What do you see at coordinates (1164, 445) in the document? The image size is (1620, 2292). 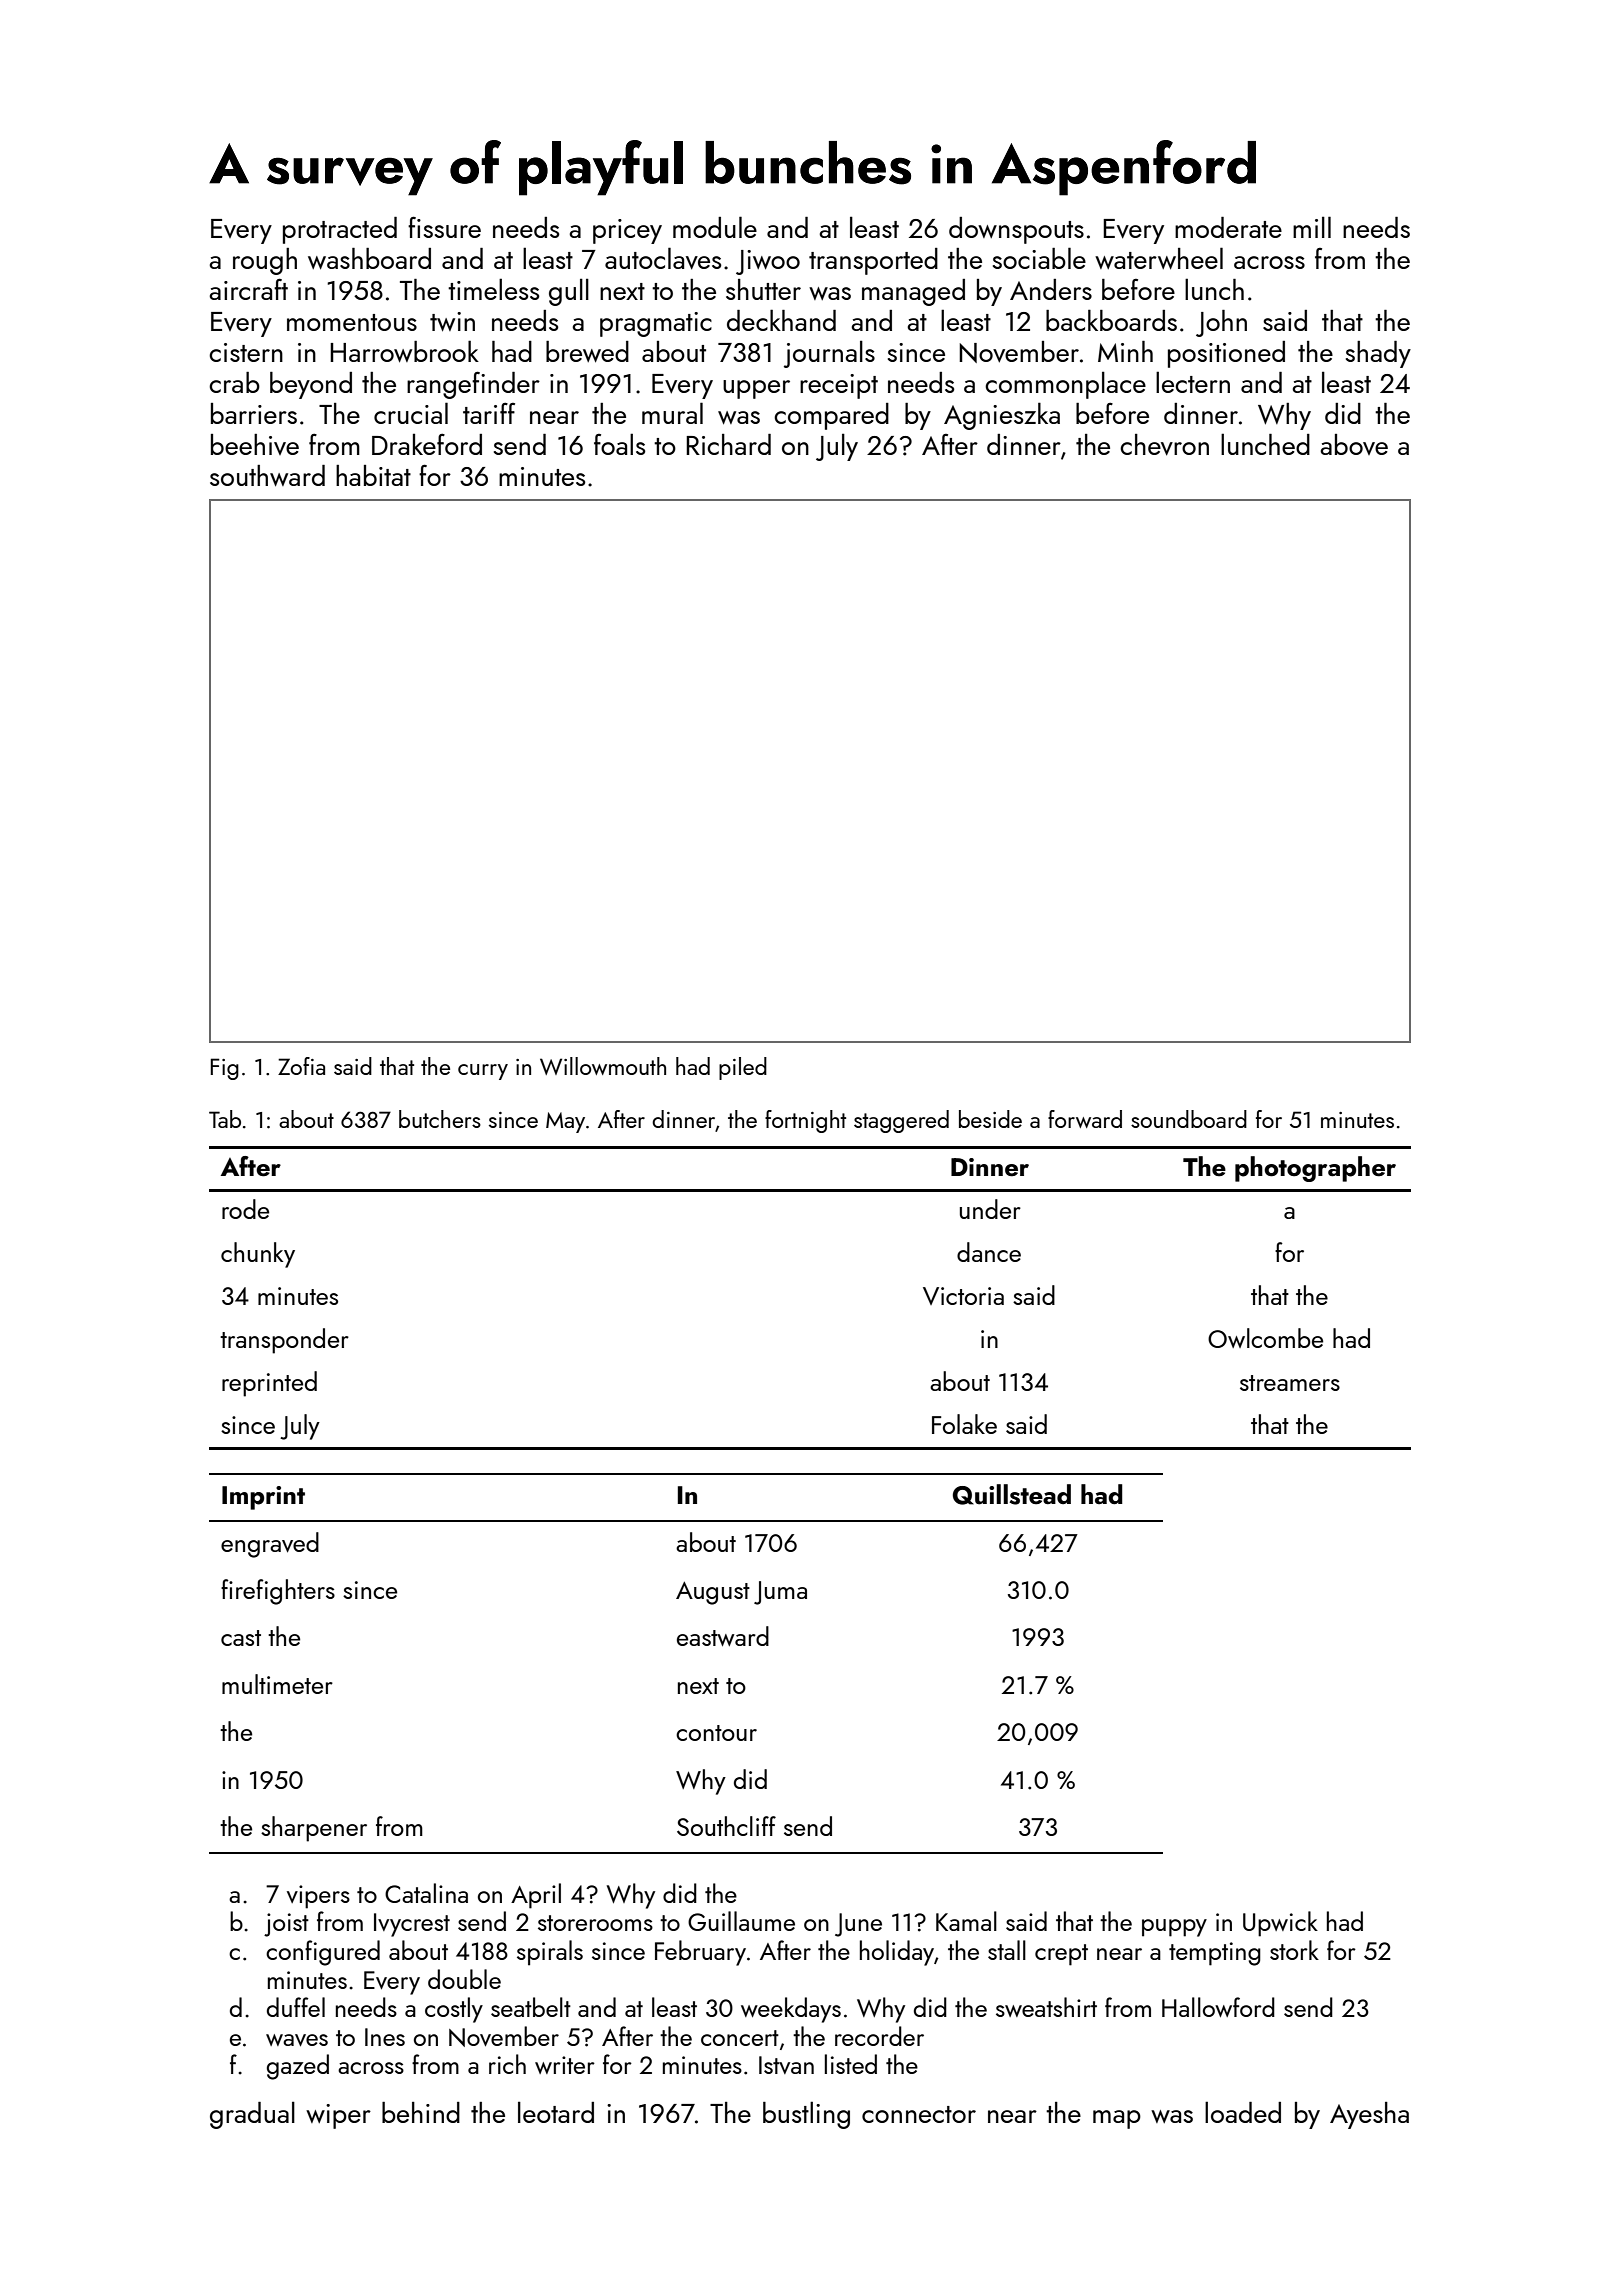 I see `chevron` at bounding box center [1164, 445].
